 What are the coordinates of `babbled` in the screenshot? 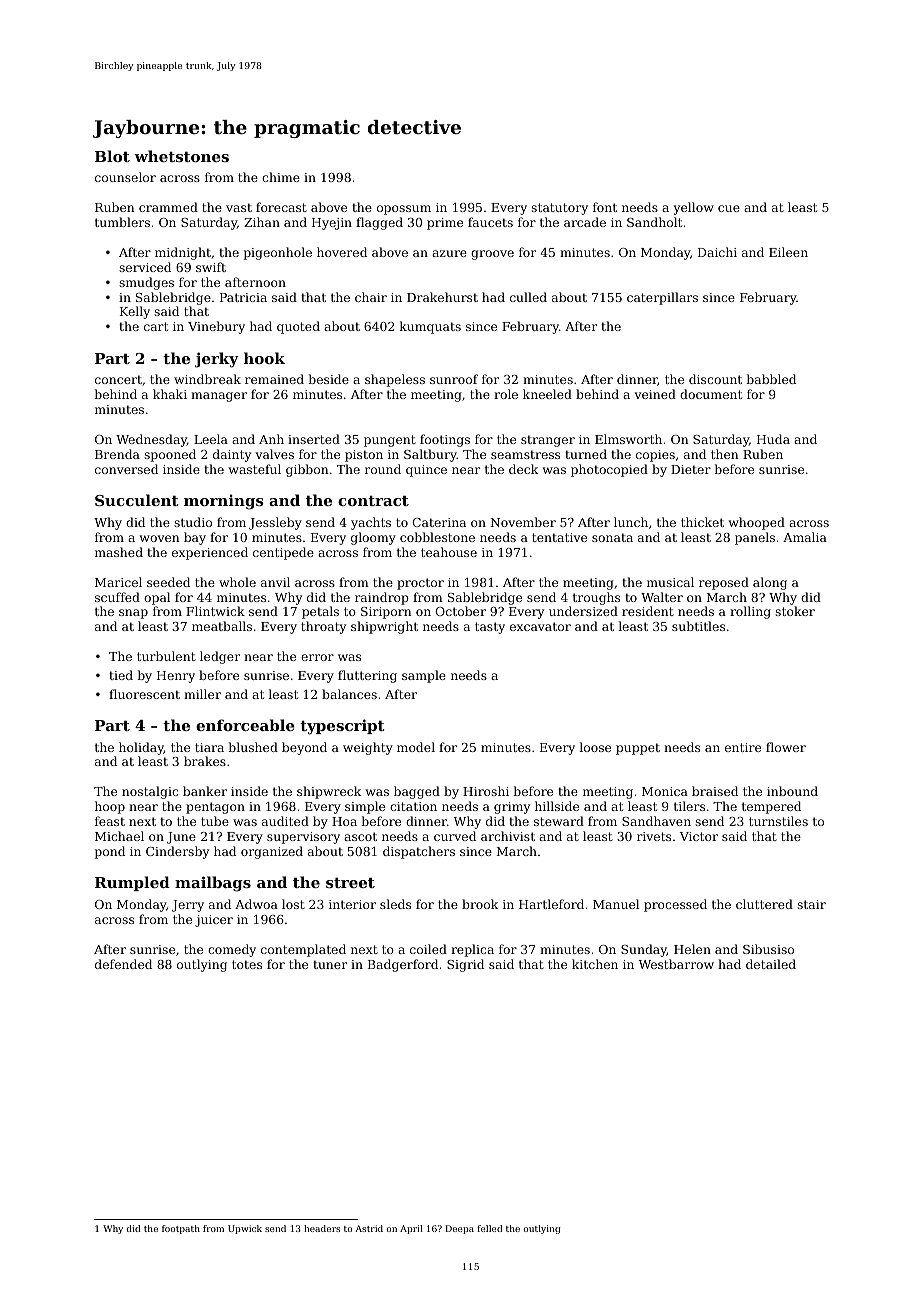 It's located at (771, 379).
